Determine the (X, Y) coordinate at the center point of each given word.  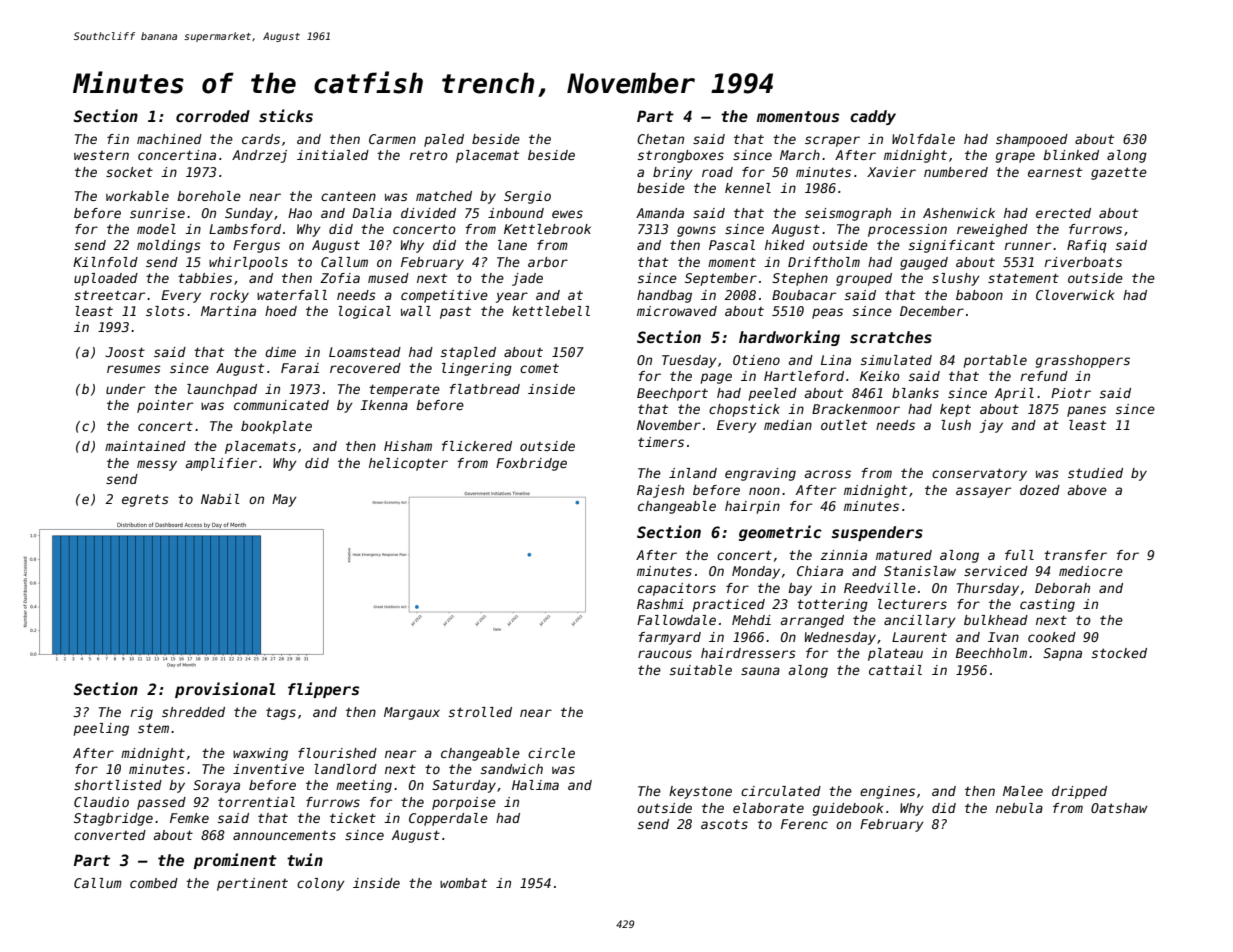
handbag (664, 296)
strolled (480, 712)
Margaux (412, 713)
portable (995, 361)
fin (118, 139)
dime (280, 352)
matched (444, 196)
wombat (463, 883)
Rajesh (660, 491)
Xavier (891, 172)
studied (1095, 473)
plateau (895, 654)
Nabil (220, 499)
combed (154, 883)
